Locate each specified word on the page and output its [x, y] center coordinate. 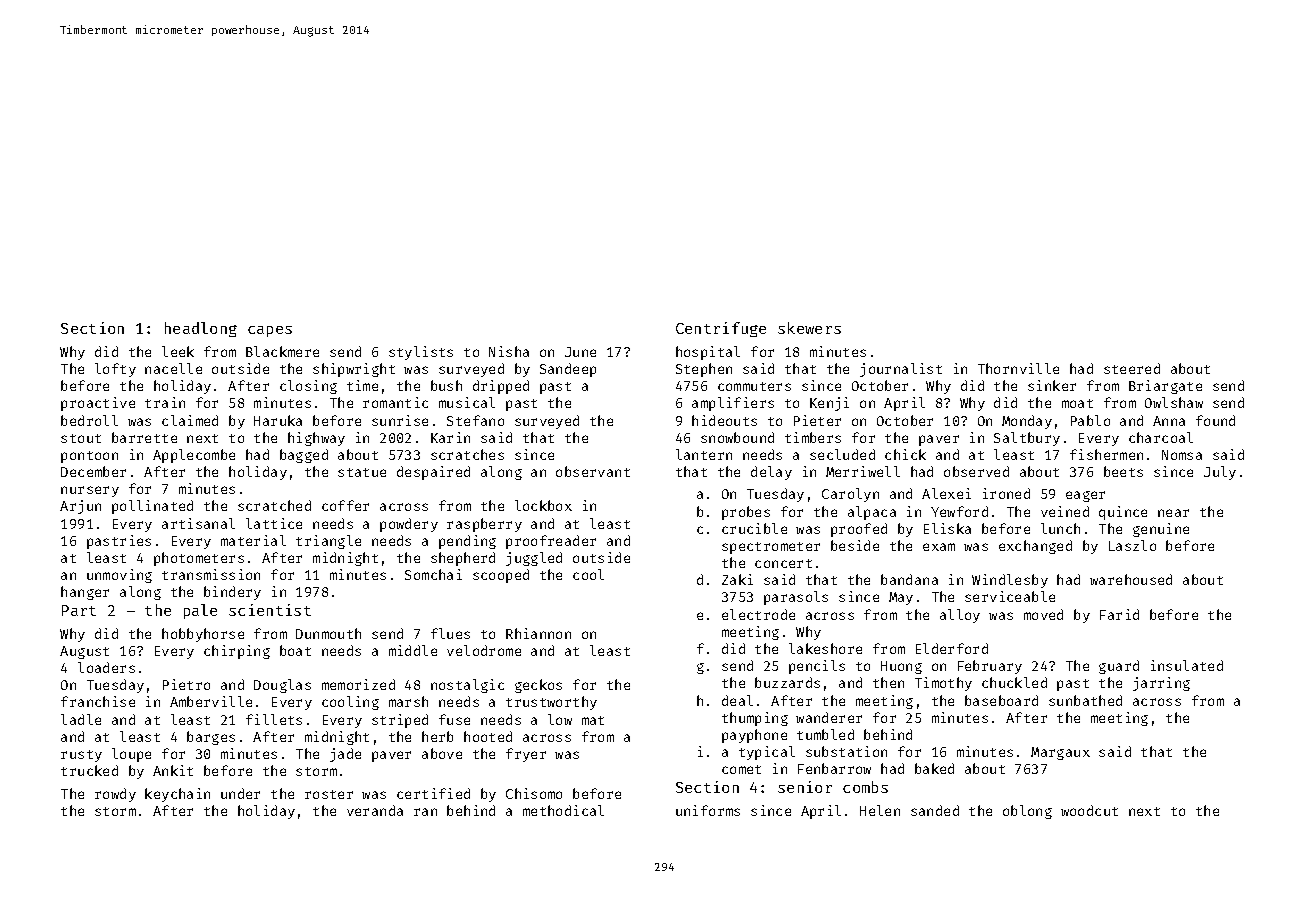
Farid [1119, 614]
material [253, 540]
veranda [375, 810]
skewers [809, 328]
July [1220, 473]
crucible [754, 528]
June [580, 352]
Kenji [829, 404]
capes [270, 331]
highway [316, 439]
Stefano [475, 420]
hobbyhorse [203, 635]
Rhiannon [538, 633]
